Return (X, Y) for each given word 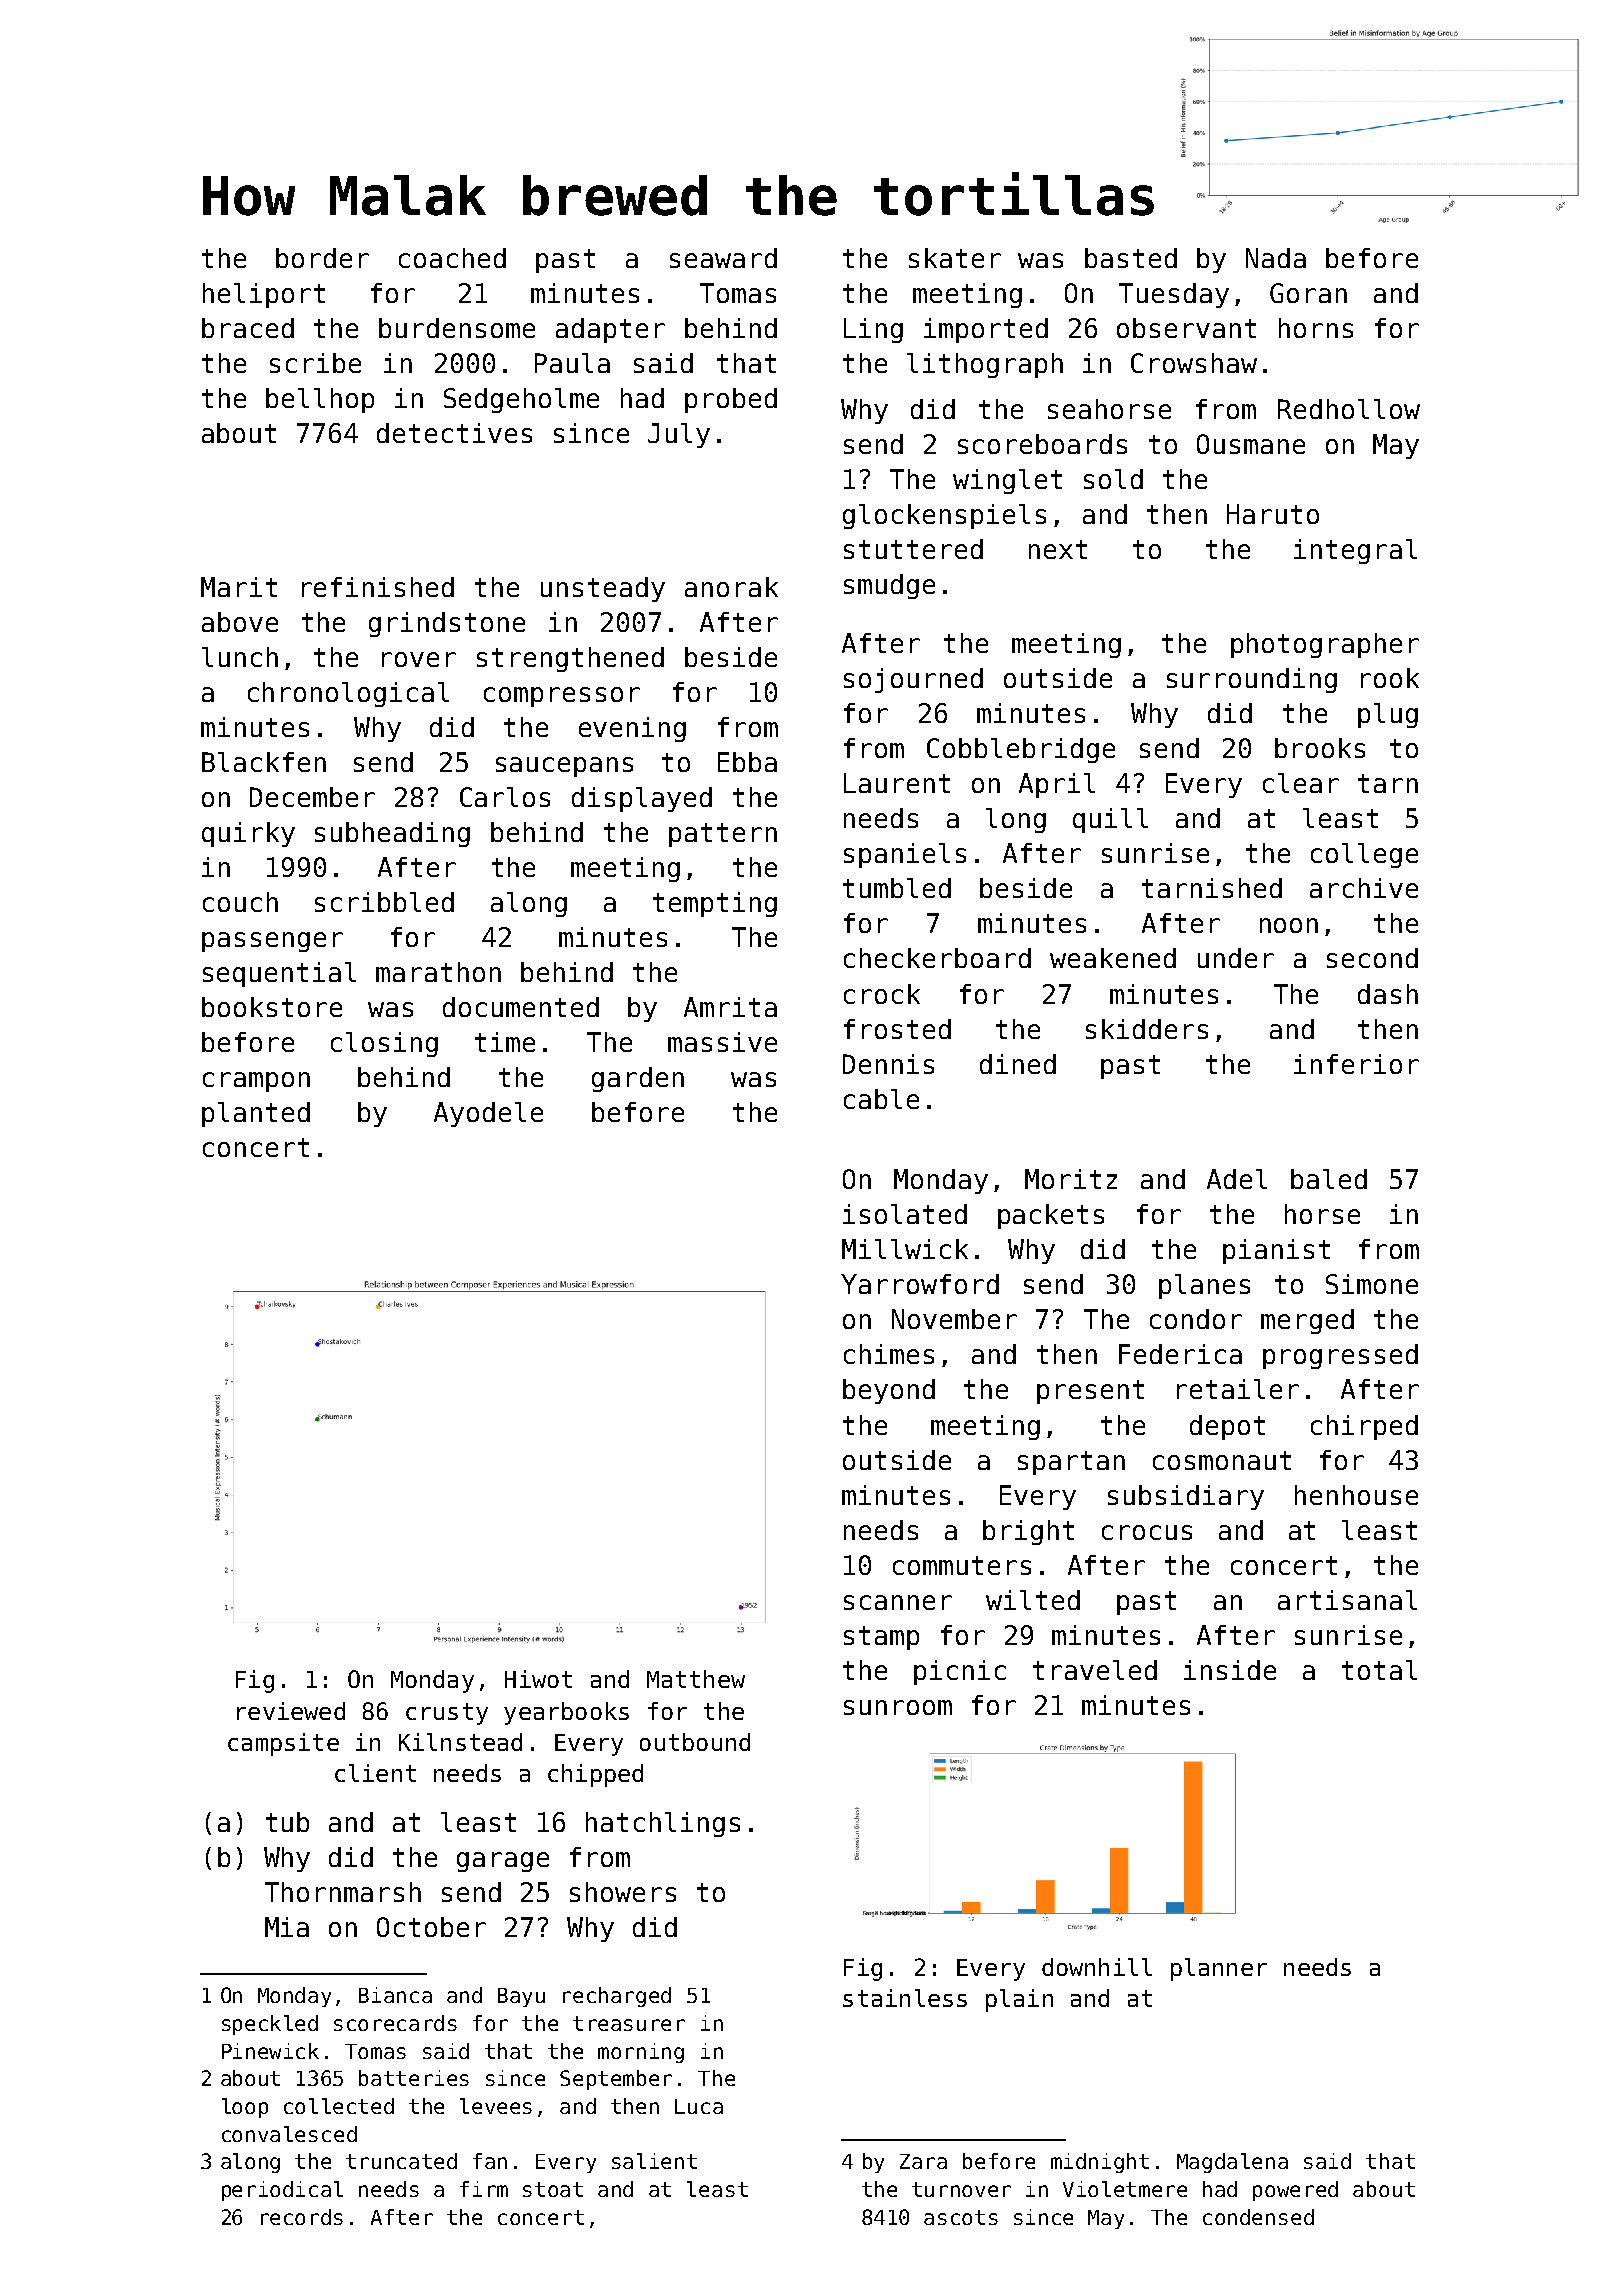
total (1379, 1670)
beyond (889, 1391)
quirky (248, 834)
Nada (1276, 258)
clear (1301, 783)
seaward (723, 258)
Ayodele (488, 1114)
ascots (961, 2217)
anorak (731, 587)
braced (248, 328)
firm (484, 2189)
